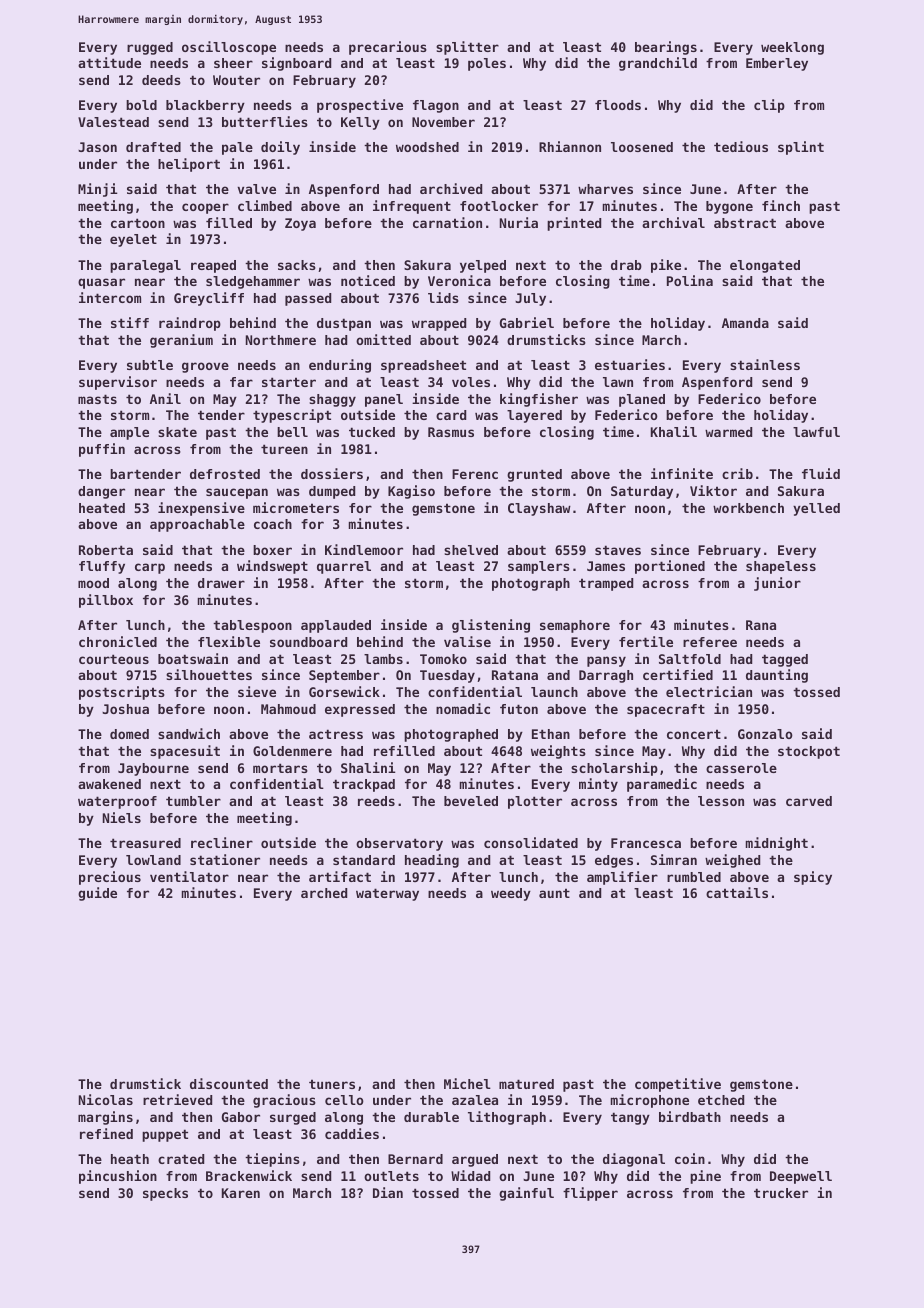  What do you see at coordinates (387, 894) in the screenshot?
I see `waterway` at bounding box center [387, 894].
